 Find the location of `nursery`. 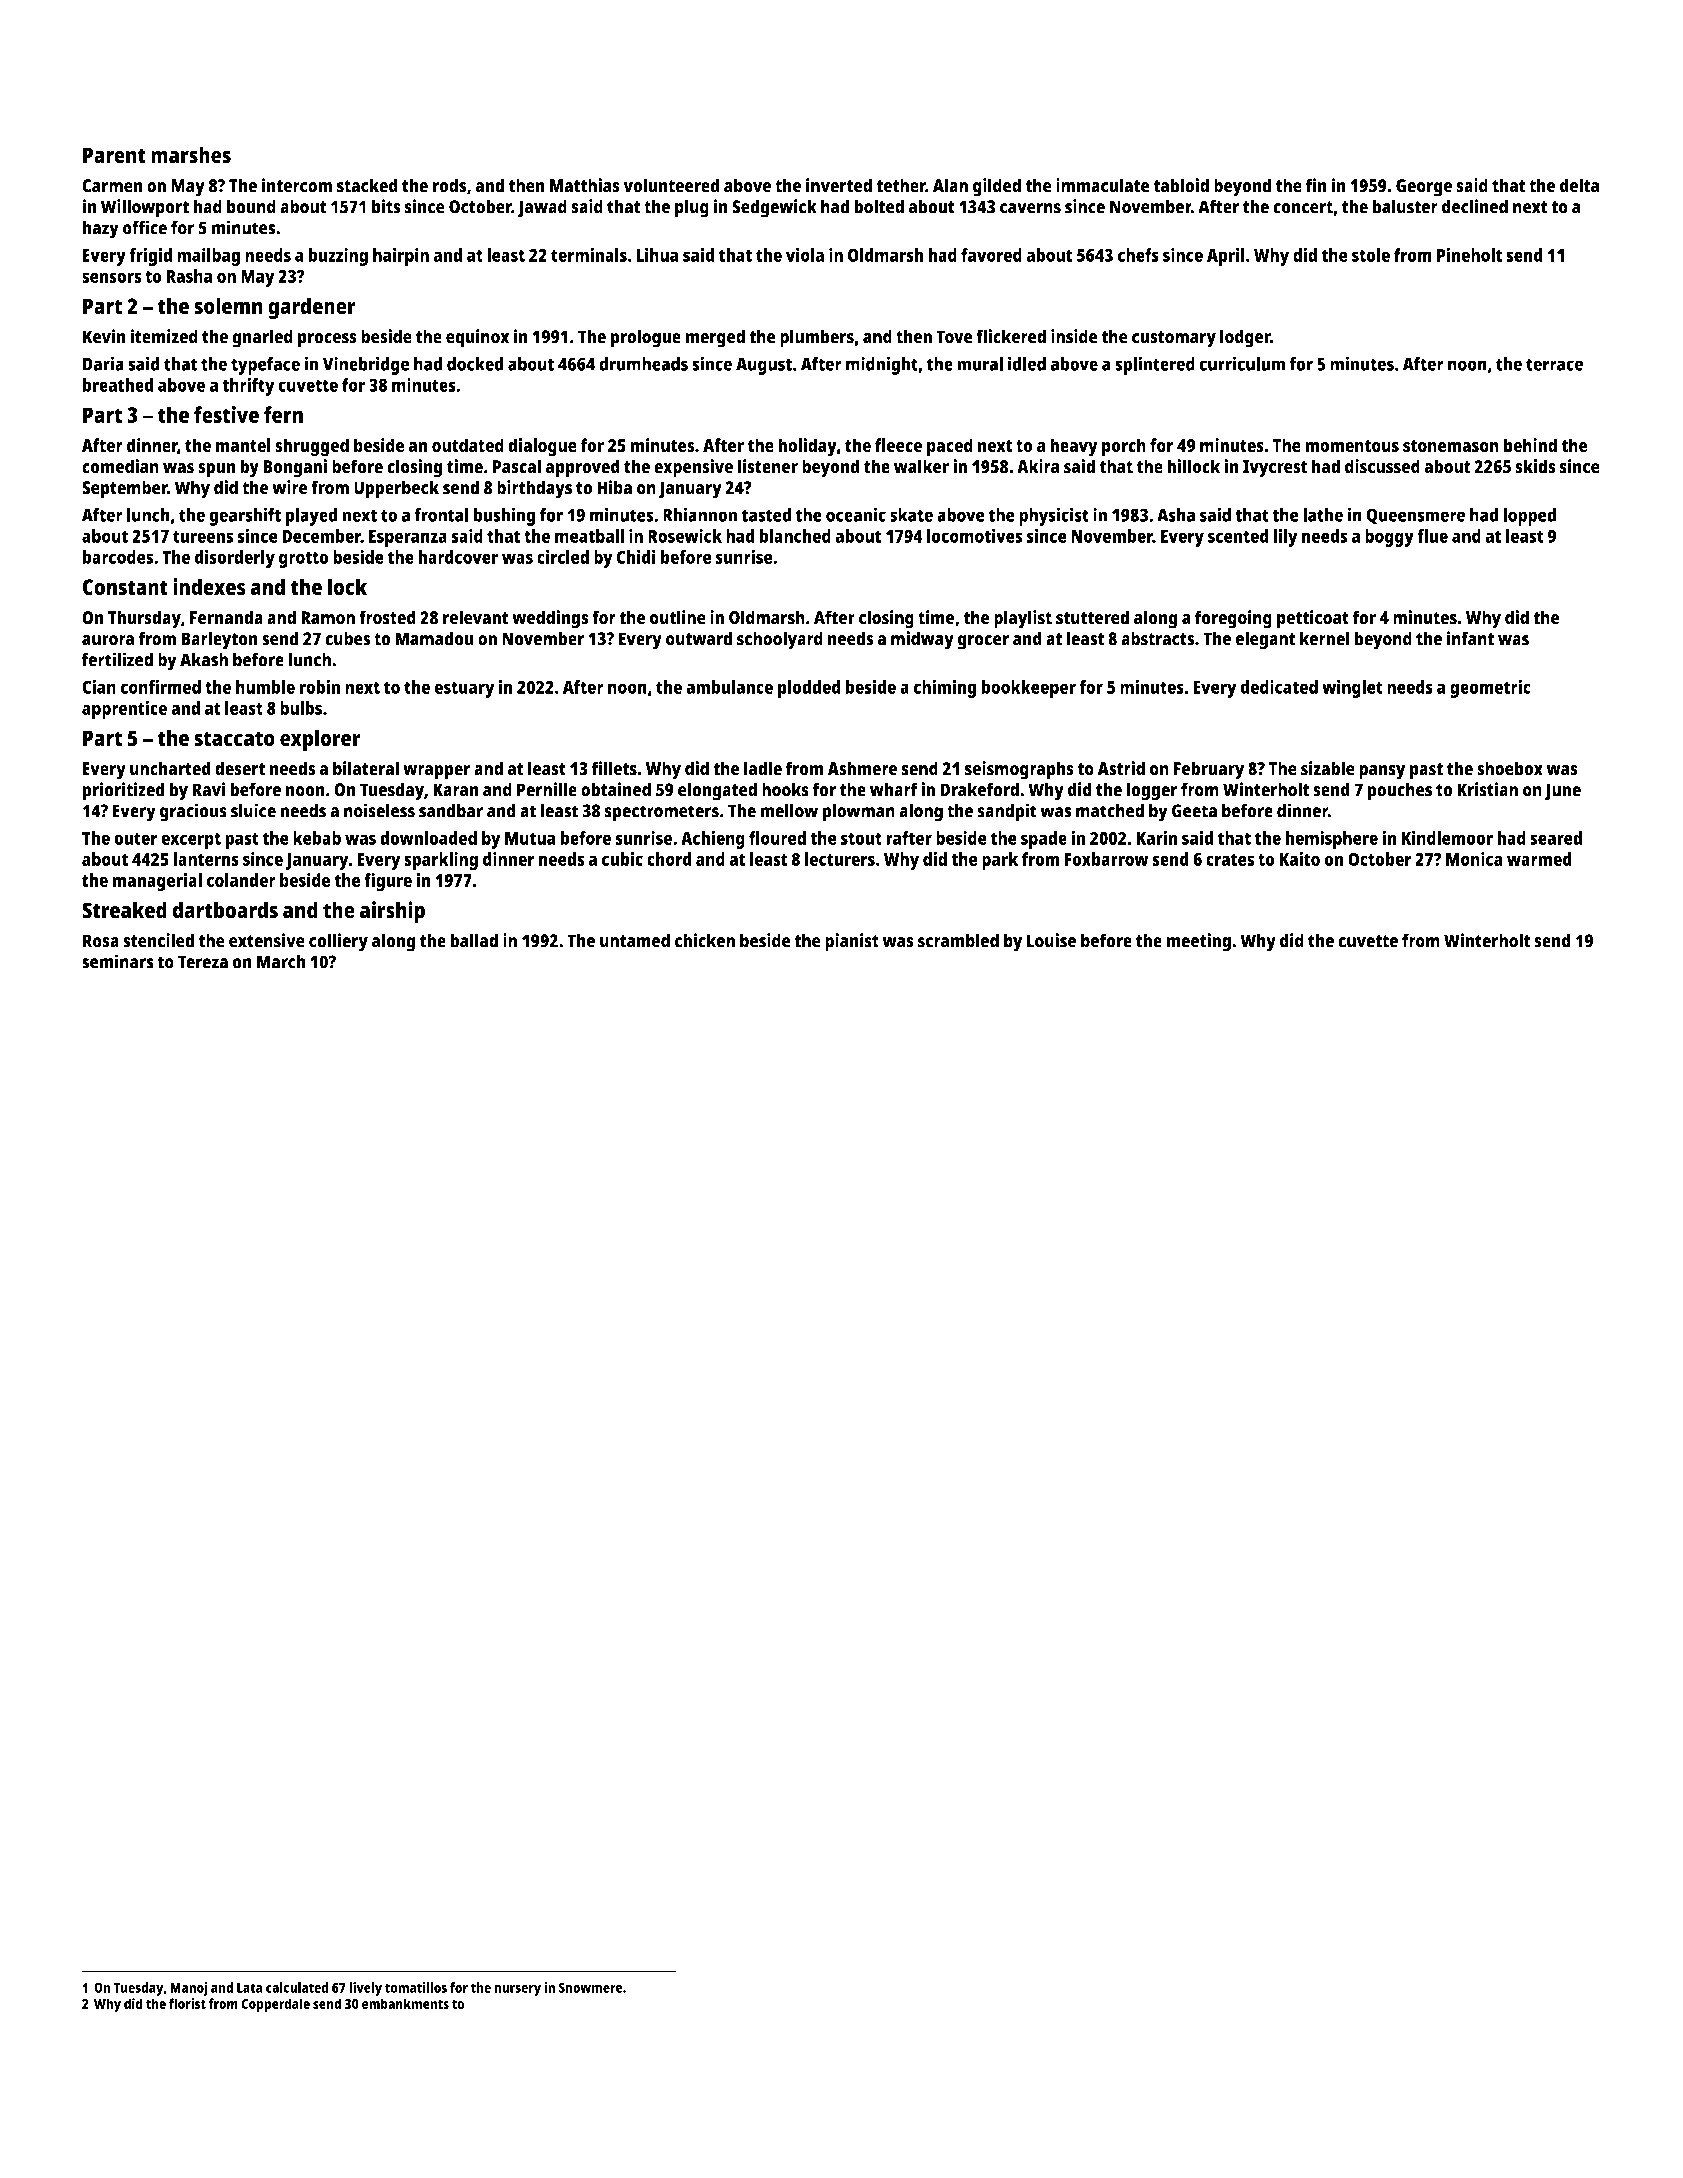

nursery is located at coordinates (517, 1990).
